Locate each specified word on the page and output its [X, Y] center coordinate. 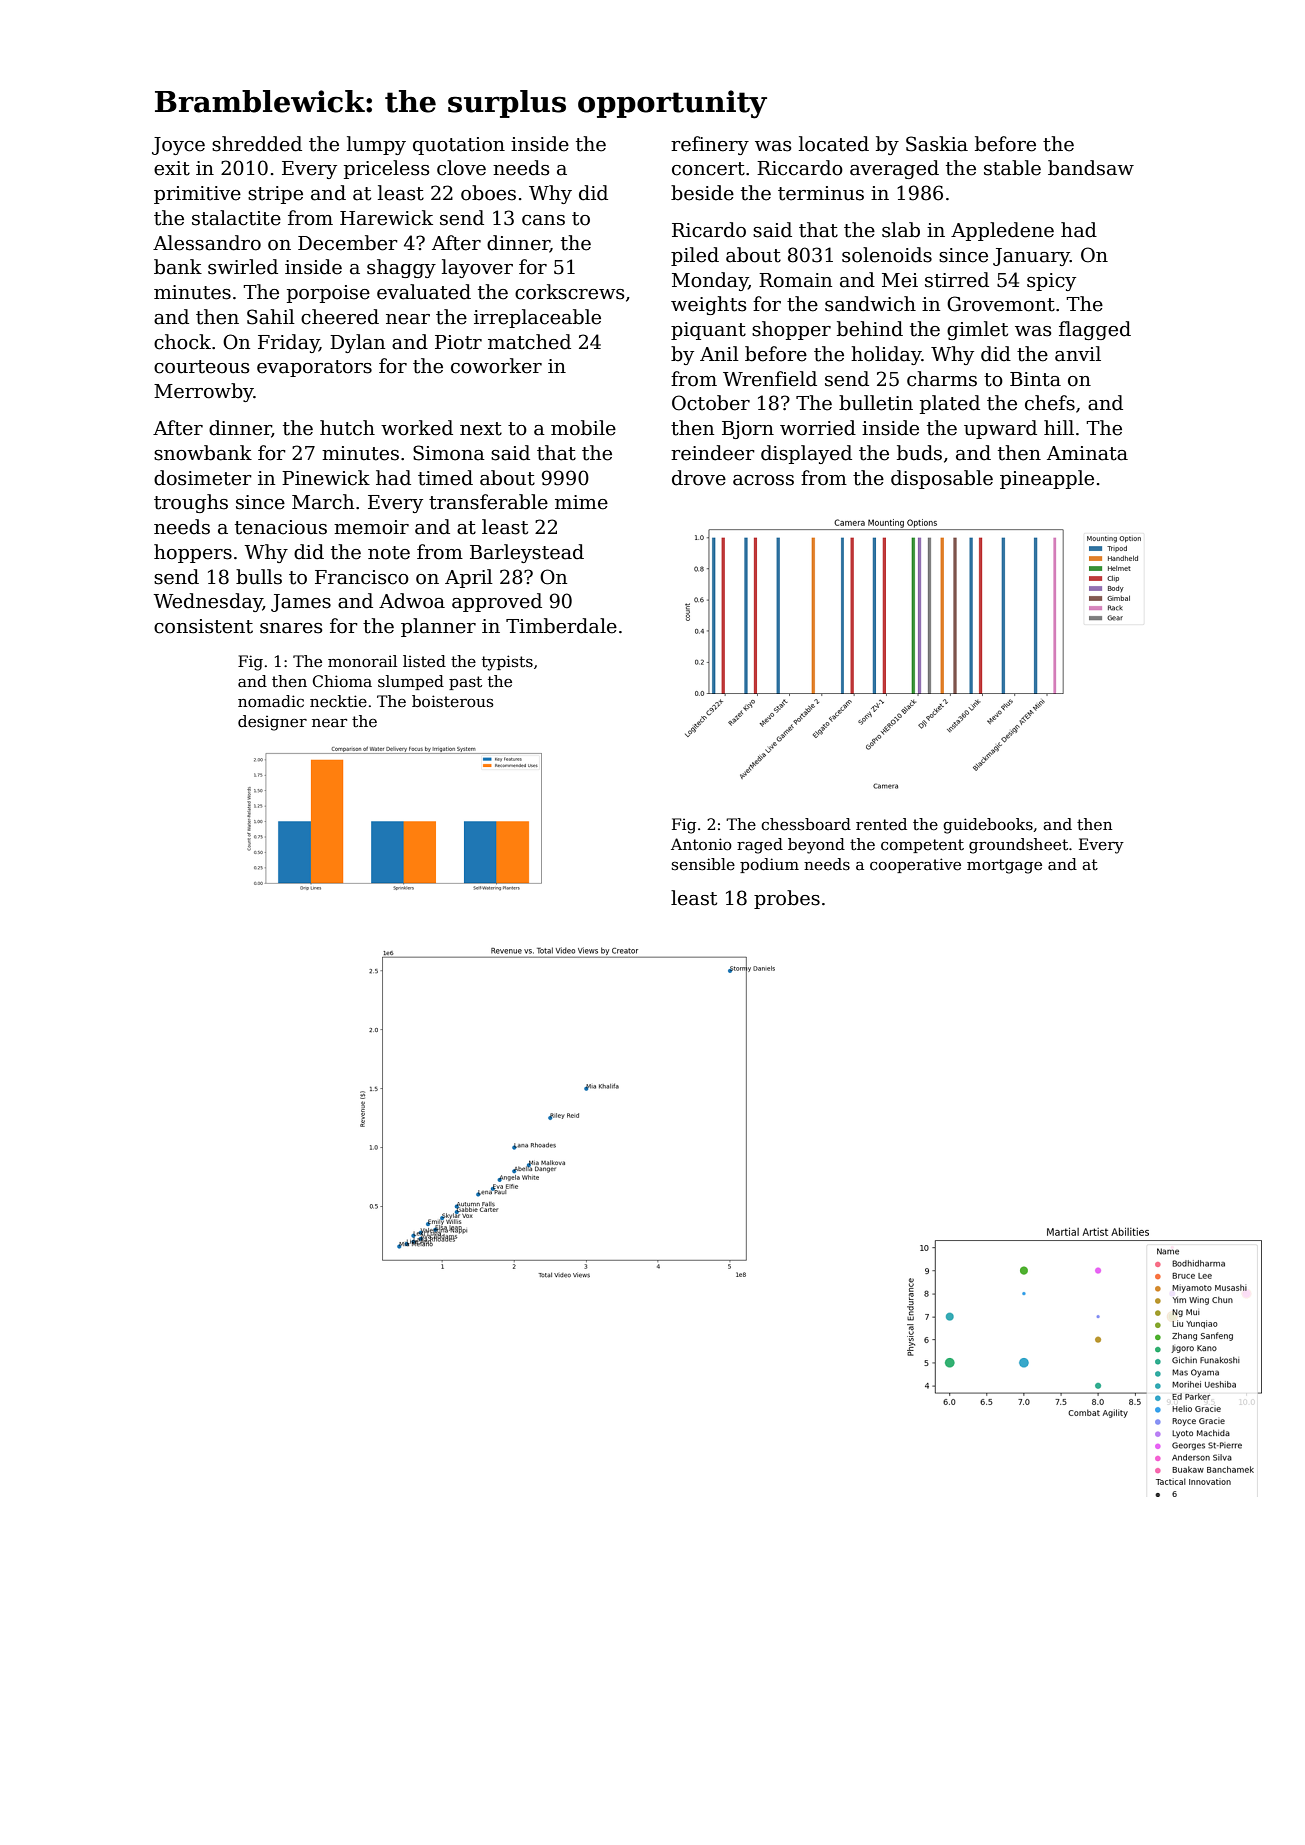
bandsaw [1091, 168]
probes [787, 899]
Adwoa [412, 601]
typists [507, 663]
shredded [257, 144]
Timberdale [561, 626]
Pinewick [326, 478]
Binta [1035, 379]
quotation [459, 146]
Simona [449, 453]
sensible [703, 864]
